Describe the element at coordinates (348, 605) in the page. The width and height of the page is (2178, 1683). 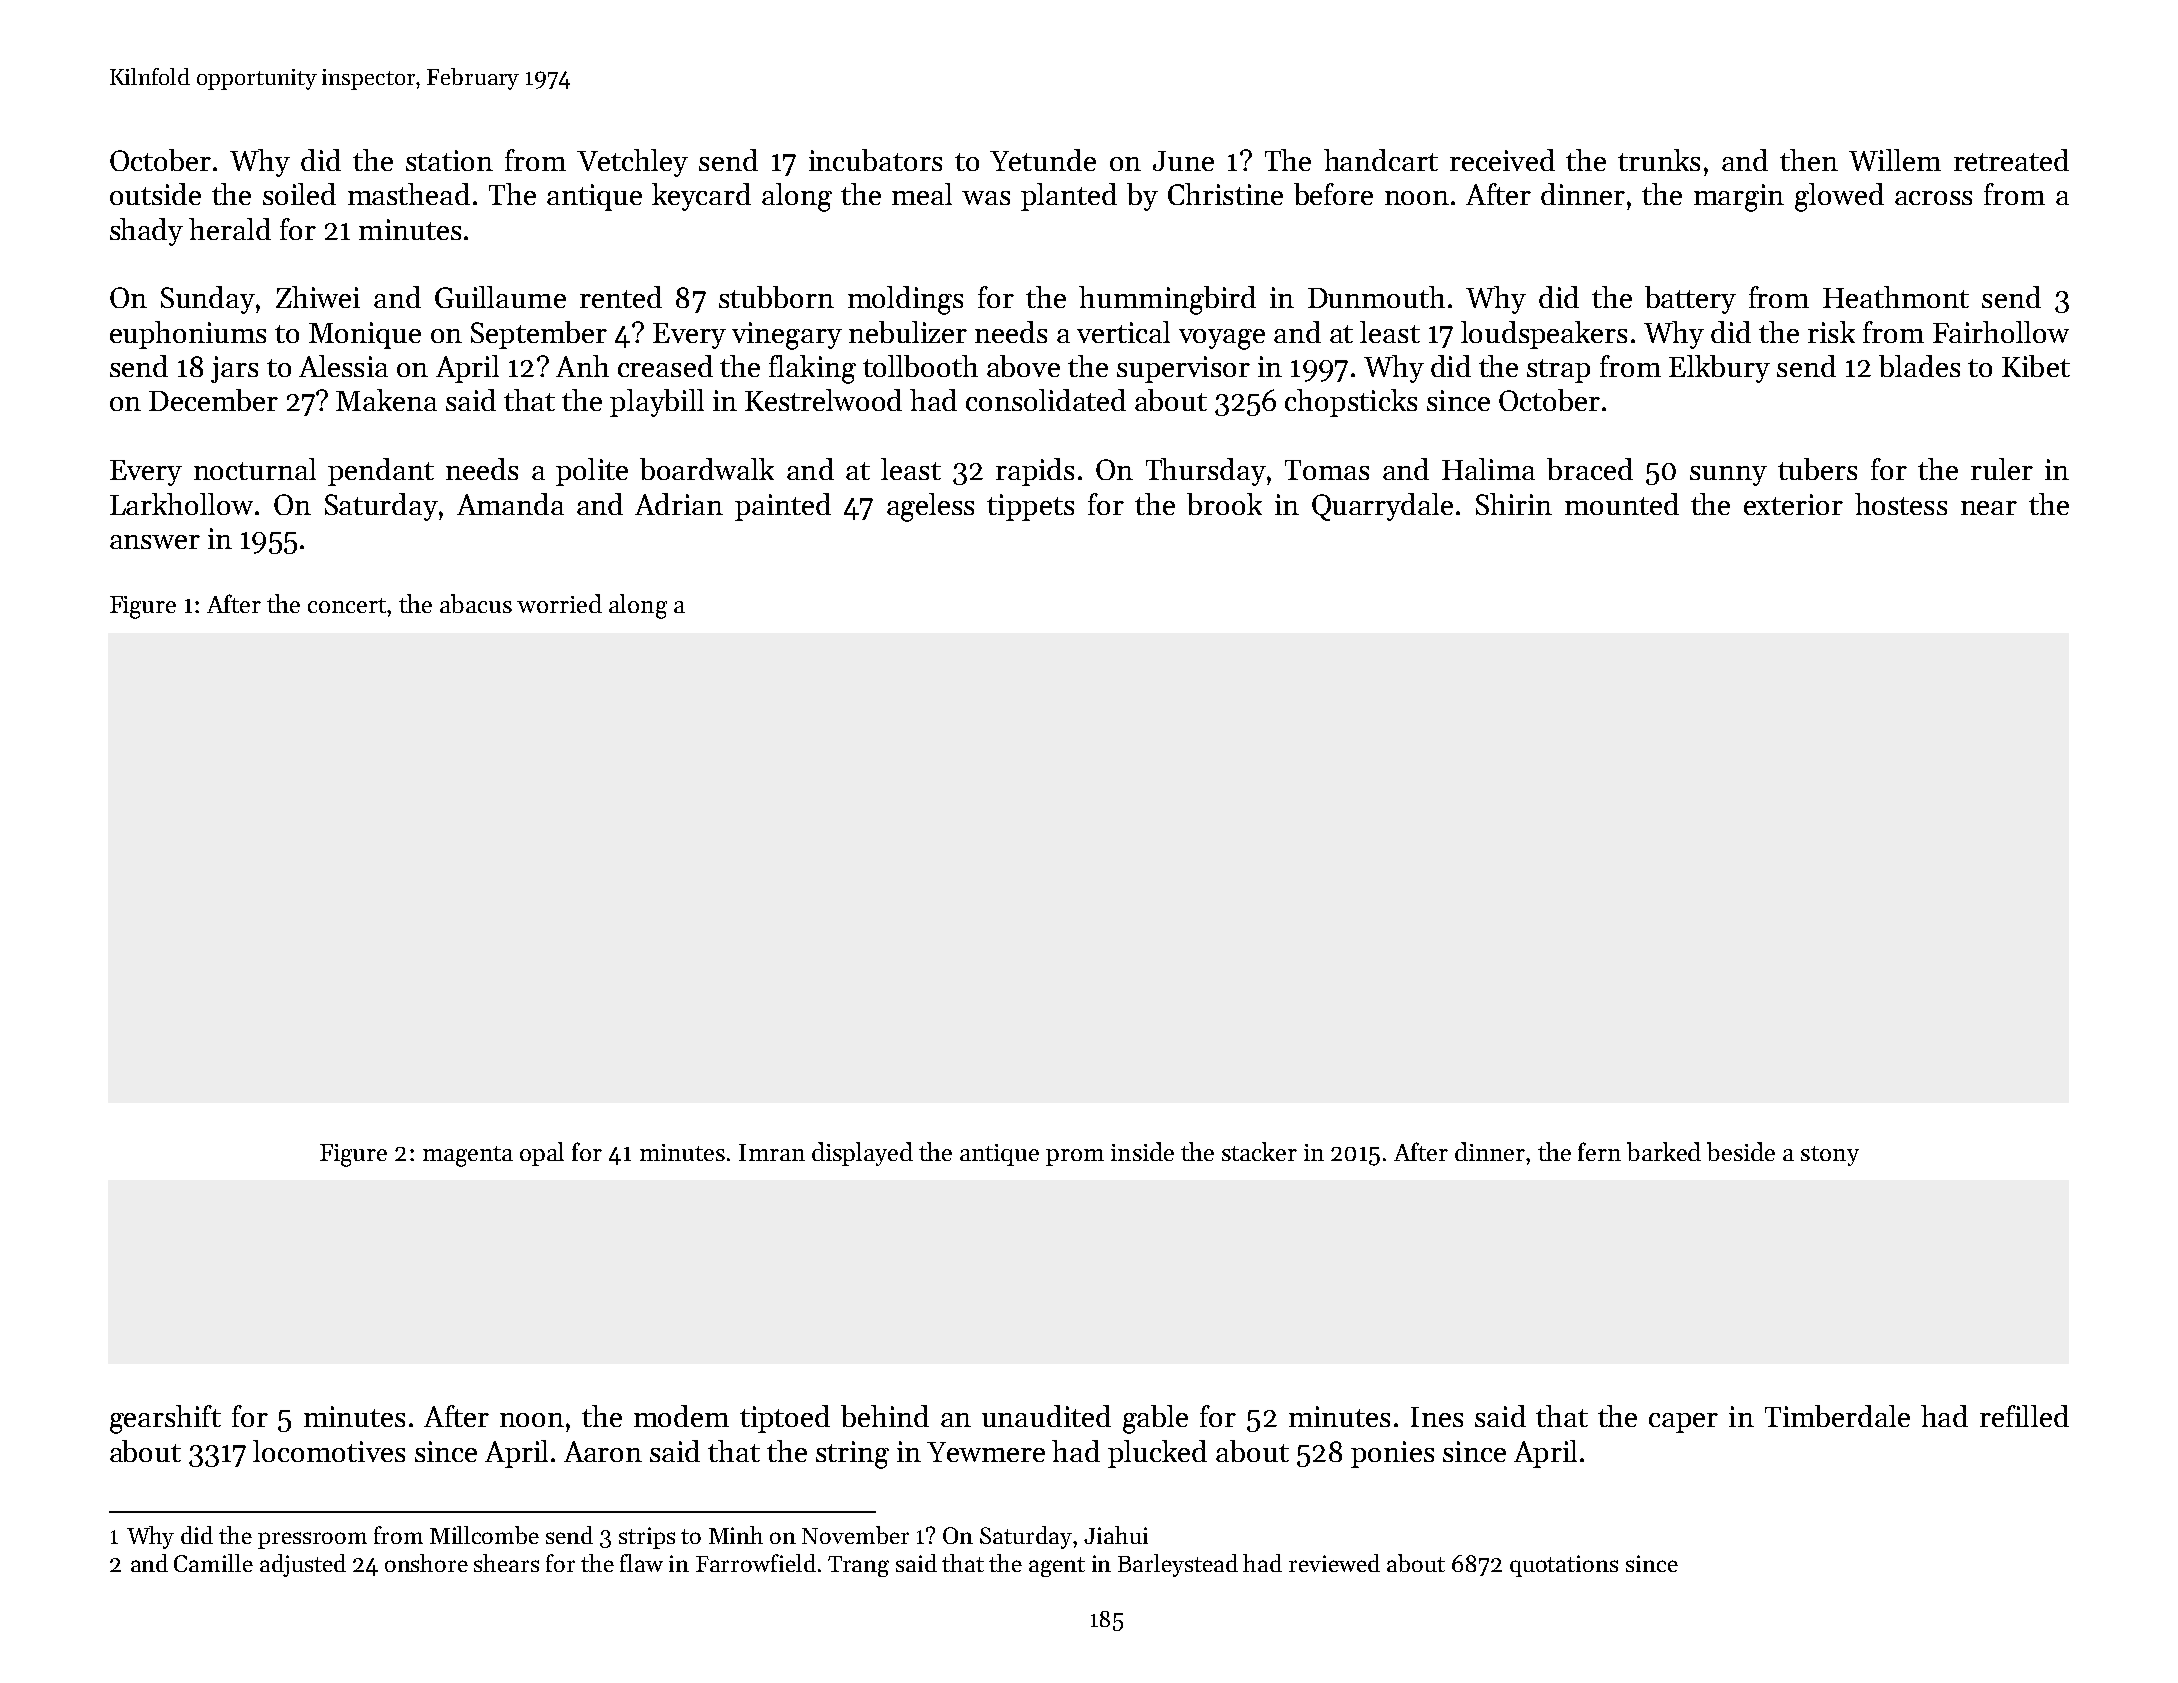
I see `concert` at that location.
